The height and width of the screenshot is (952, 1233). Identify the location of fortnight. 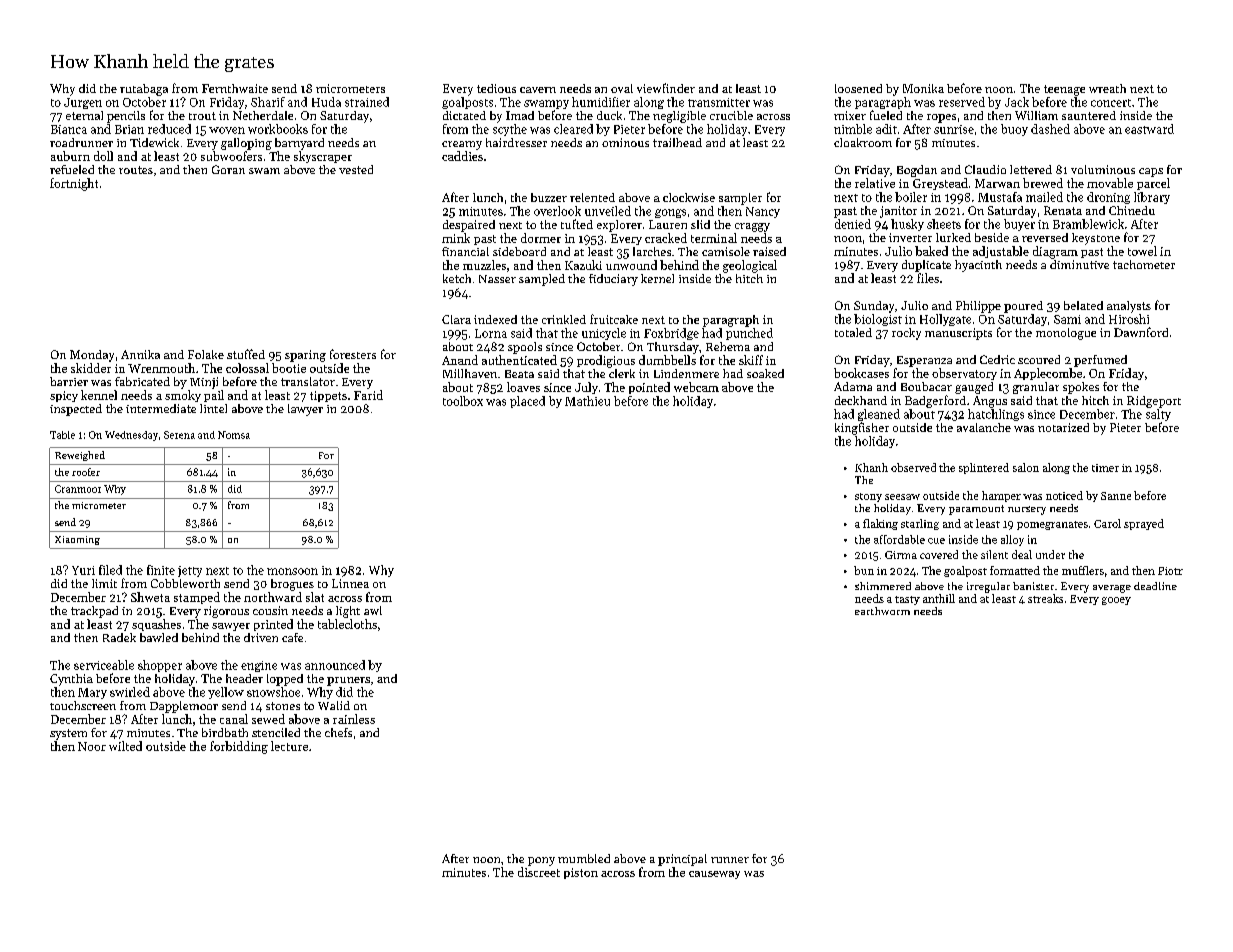
(74, 184).
